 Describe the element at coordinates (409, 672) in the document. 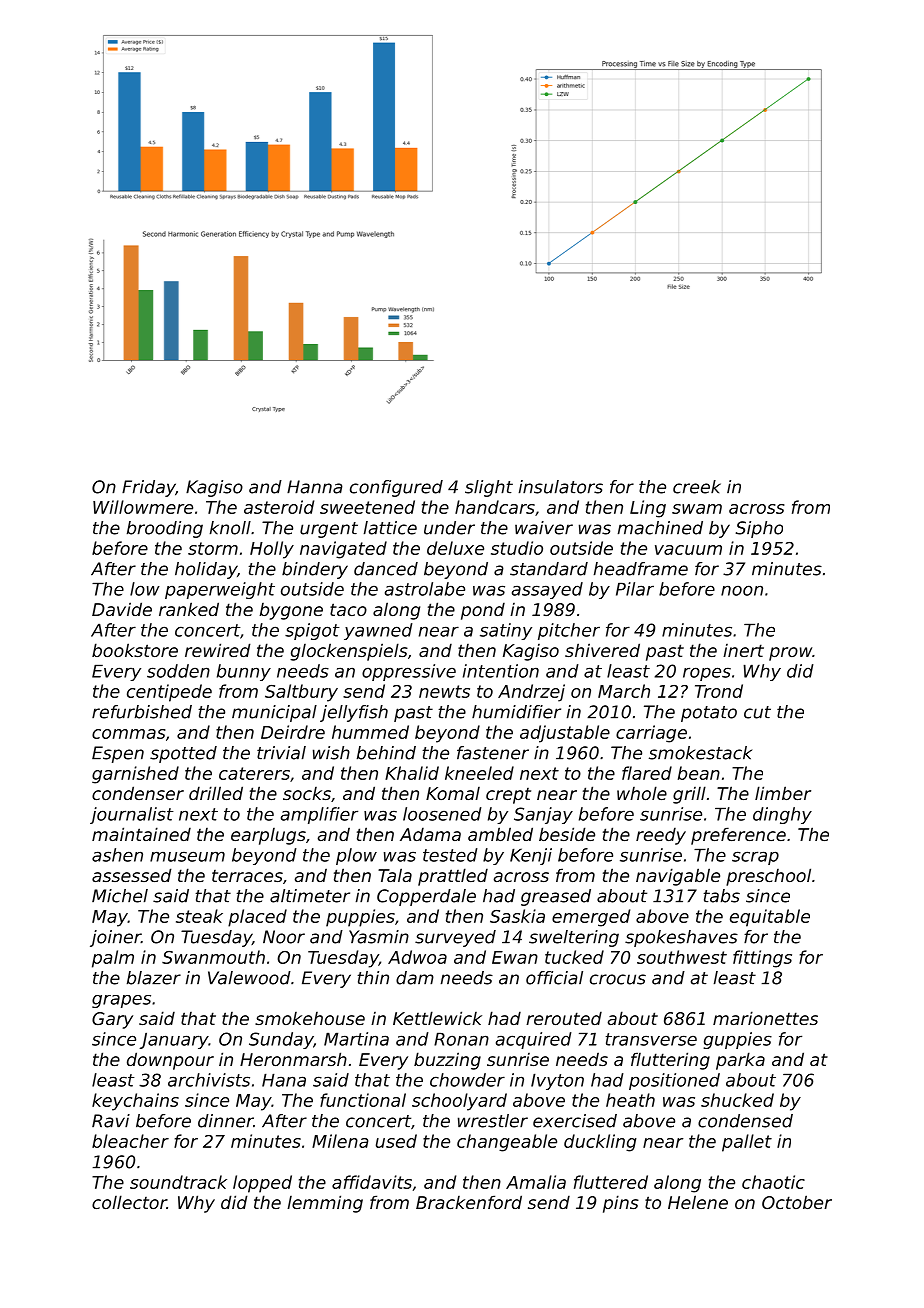

I see `oppressive` at that location.
